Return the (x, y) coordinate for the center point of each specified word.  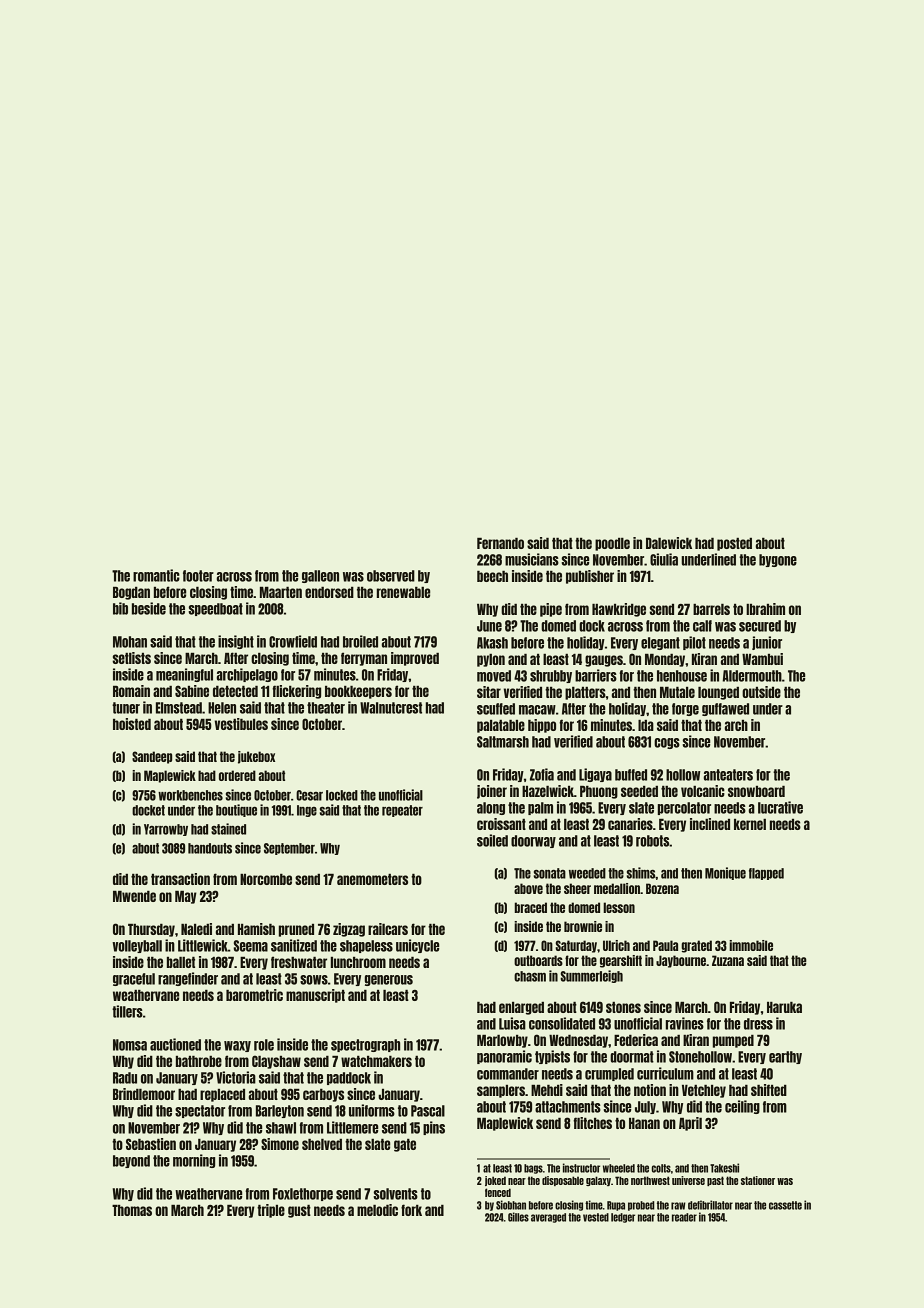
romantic (156, 575)
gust (299, 1211)
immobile (751, 945)
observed (391, 576)
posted (734, 544)
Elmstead (179, 708)
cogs (667, 743)
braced (531, 907)
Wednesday (578, 1041)
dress (758, 1024)
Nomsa (130, 1045)
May (186, 897)
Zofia (542, 774)
